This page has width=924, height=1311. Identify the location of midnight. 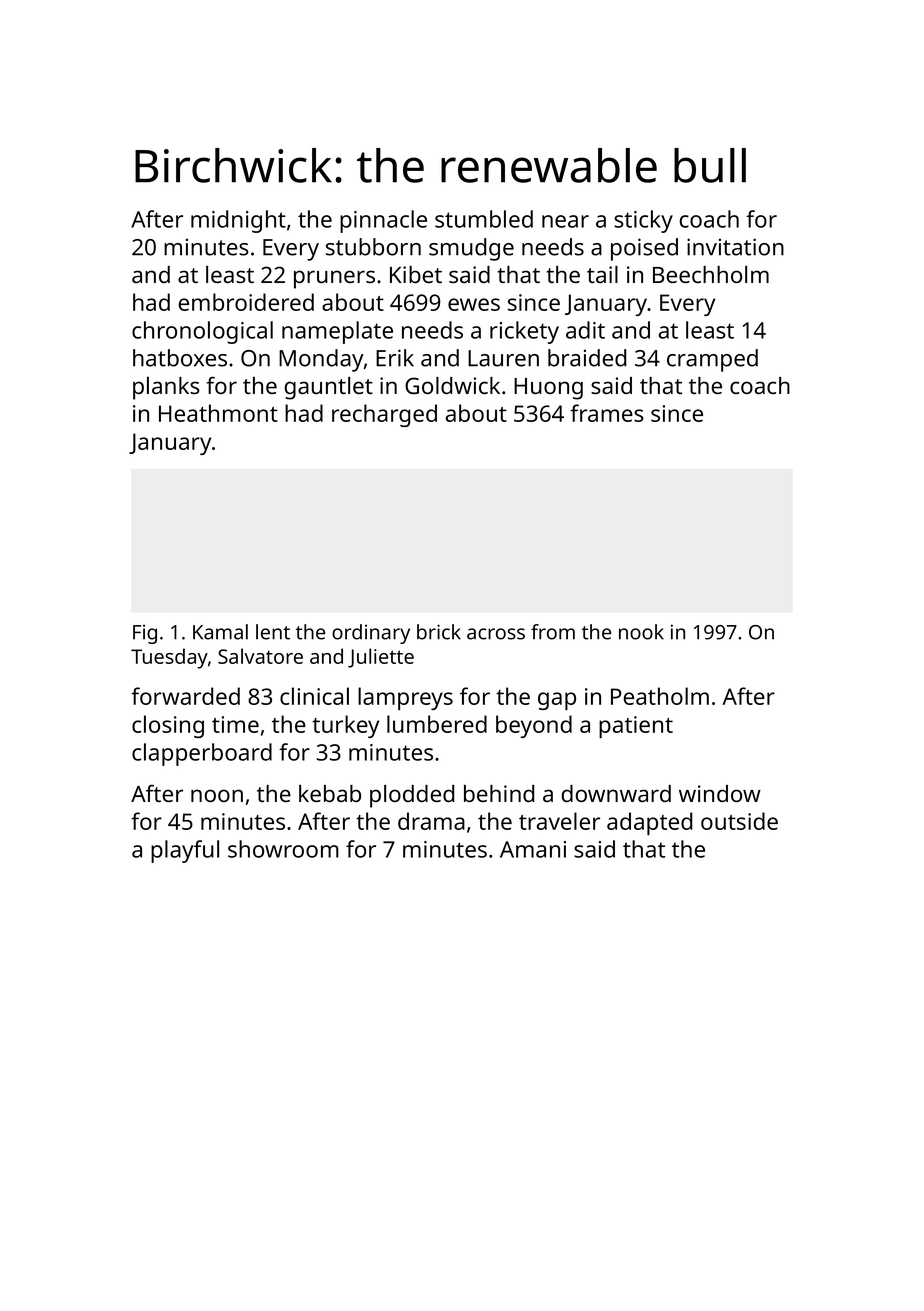
(238, 221).
